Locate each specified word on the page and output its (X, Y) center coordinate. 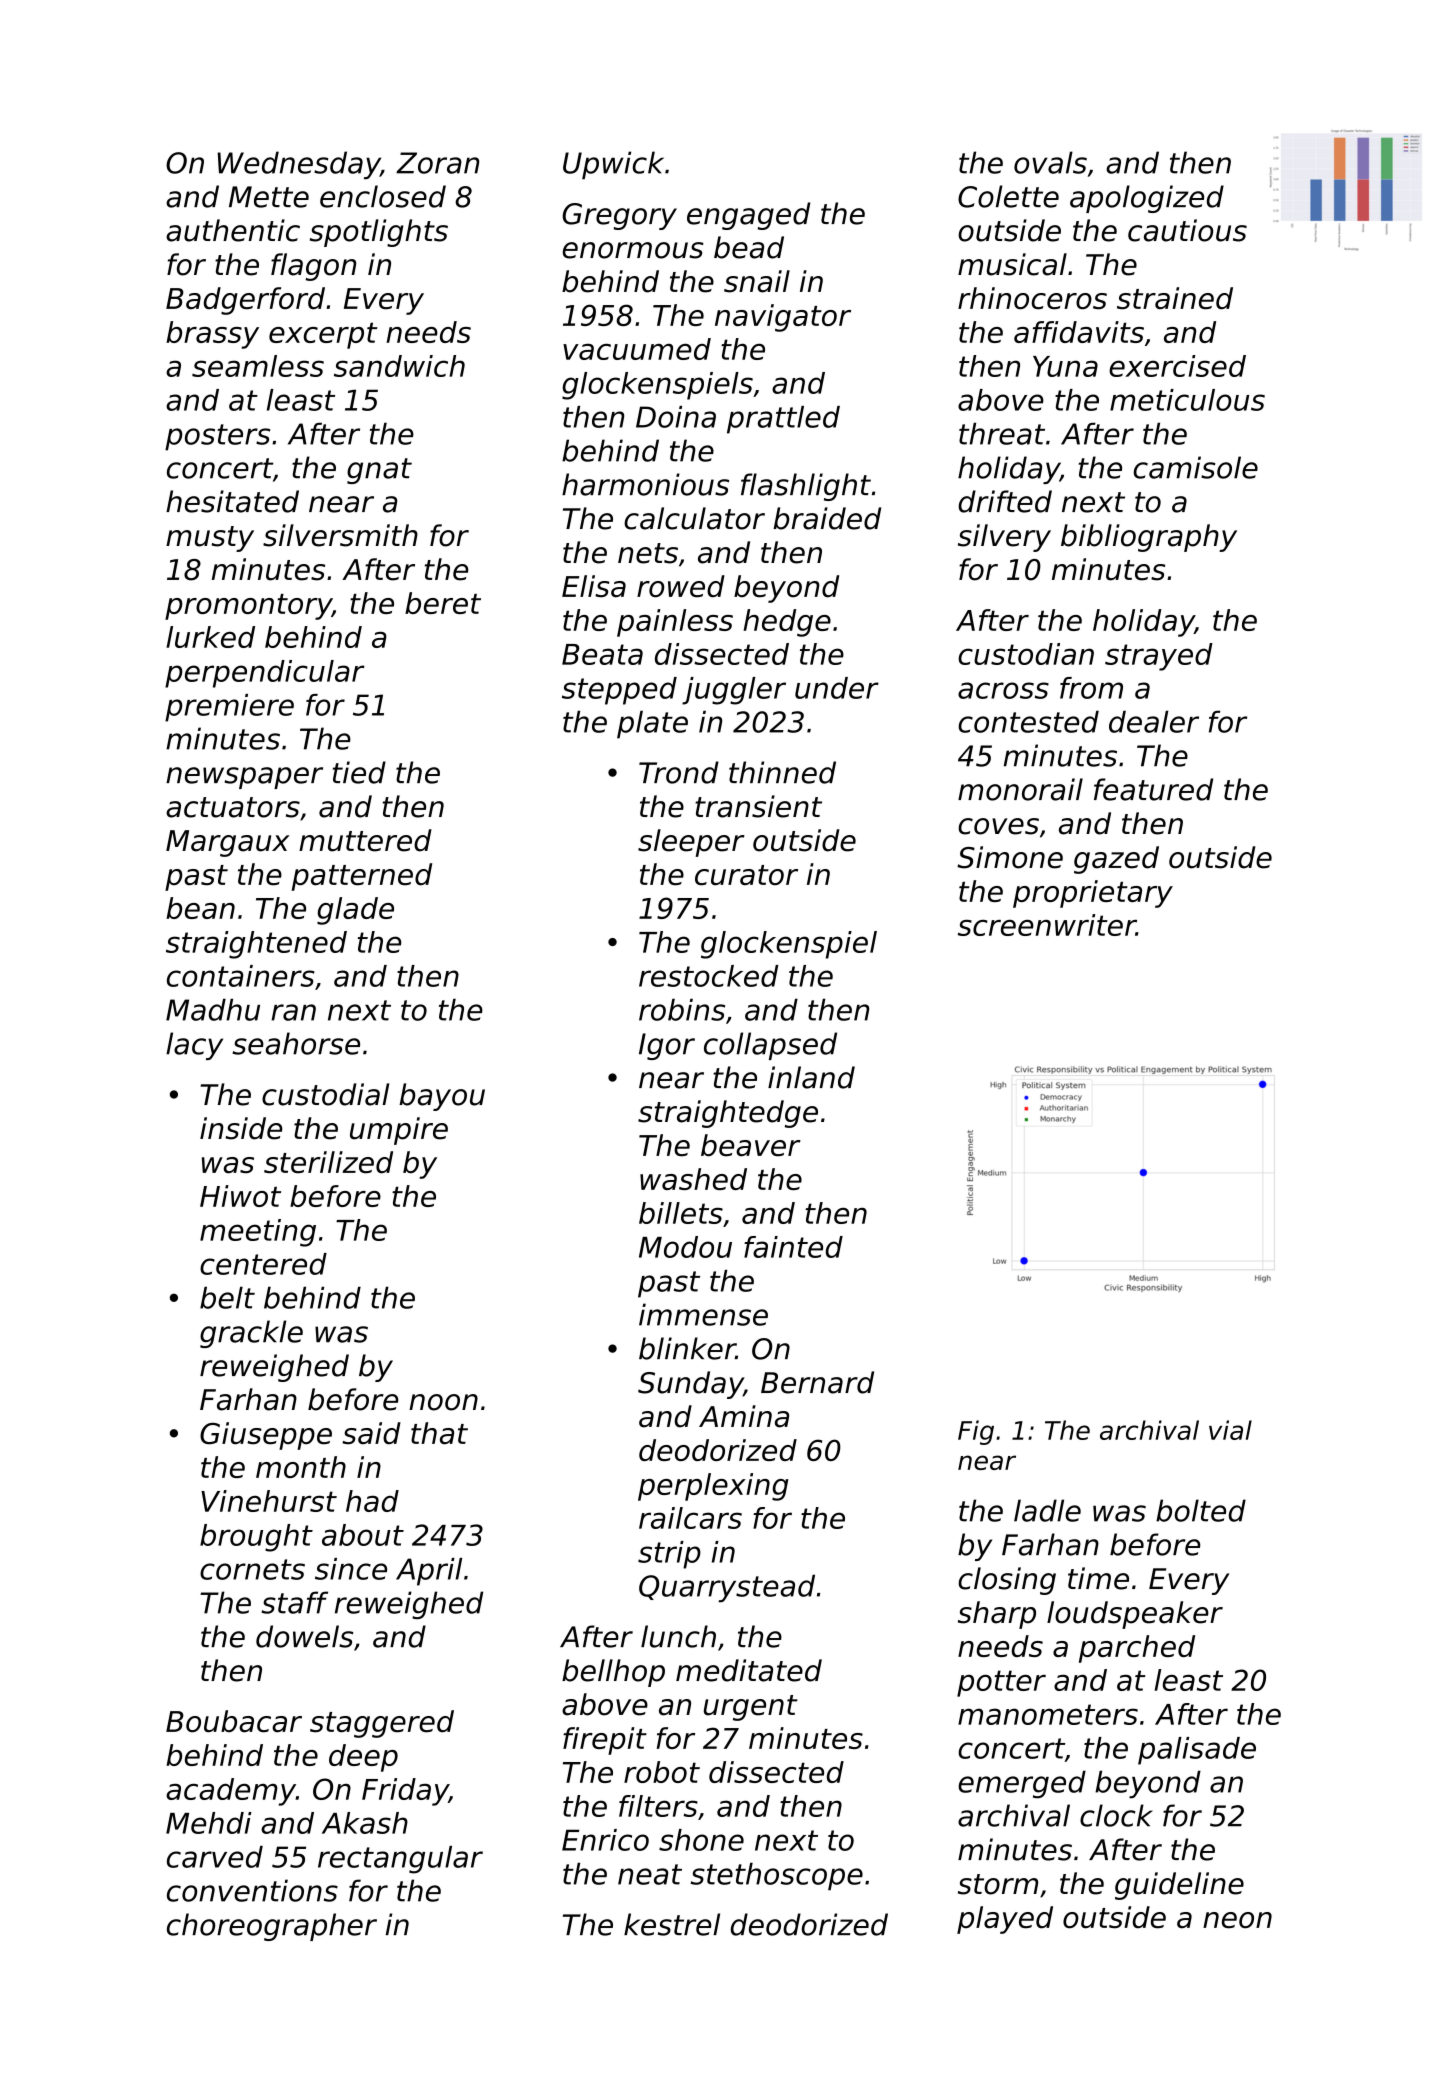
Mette (269, 197)
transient (758, 806)
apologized (1147, 199)
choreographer (272, 1927)
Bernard (817, 1382)
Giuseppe (266, 1436)
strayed (1159, 657)
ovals (1050, 162)
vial (1230, 1430)
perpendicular (265, 674)
